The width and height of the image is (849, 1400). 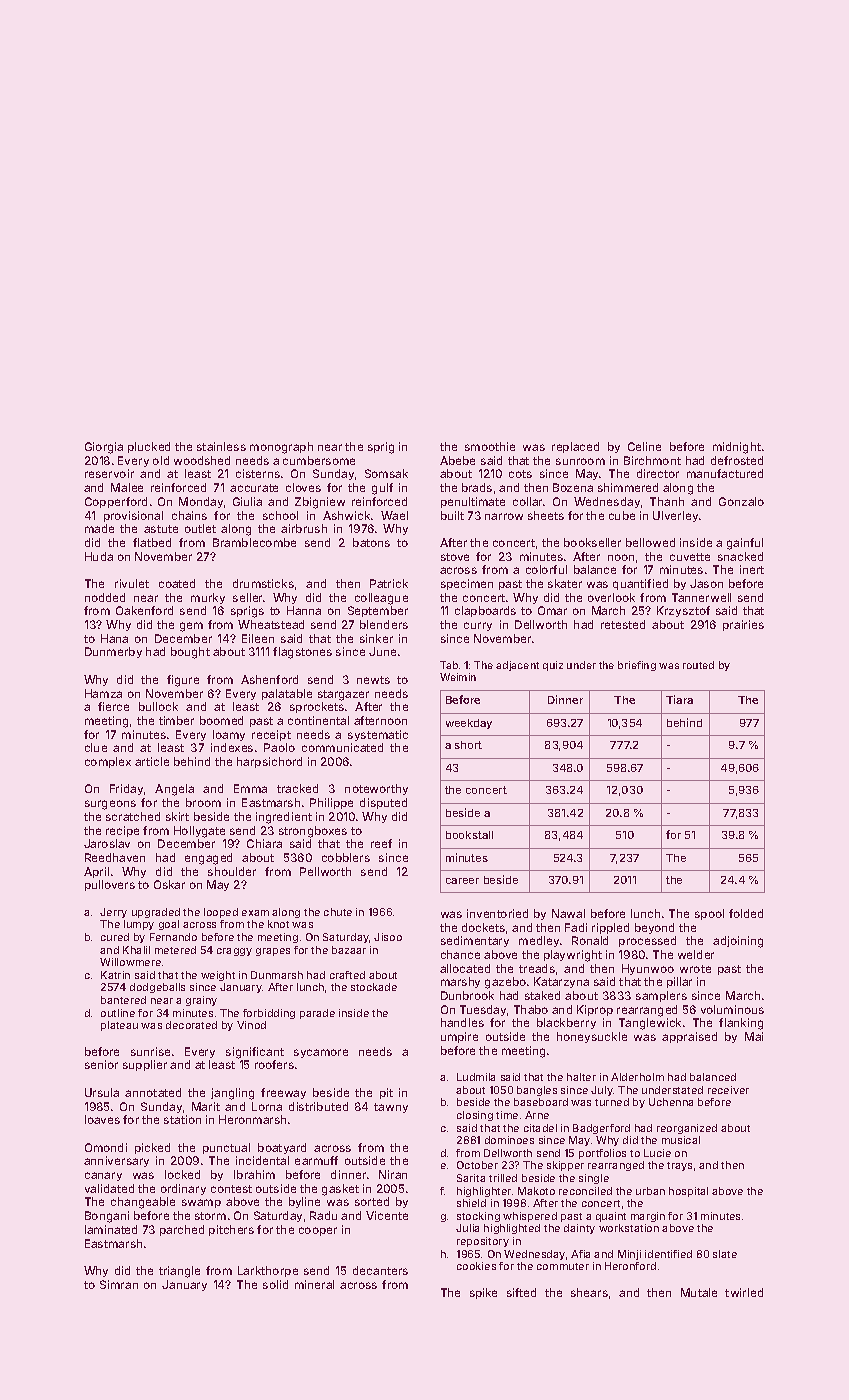 What do you see at coordinates (152, 761) in the image?
I see `article` at bounding box center [152, 761].
